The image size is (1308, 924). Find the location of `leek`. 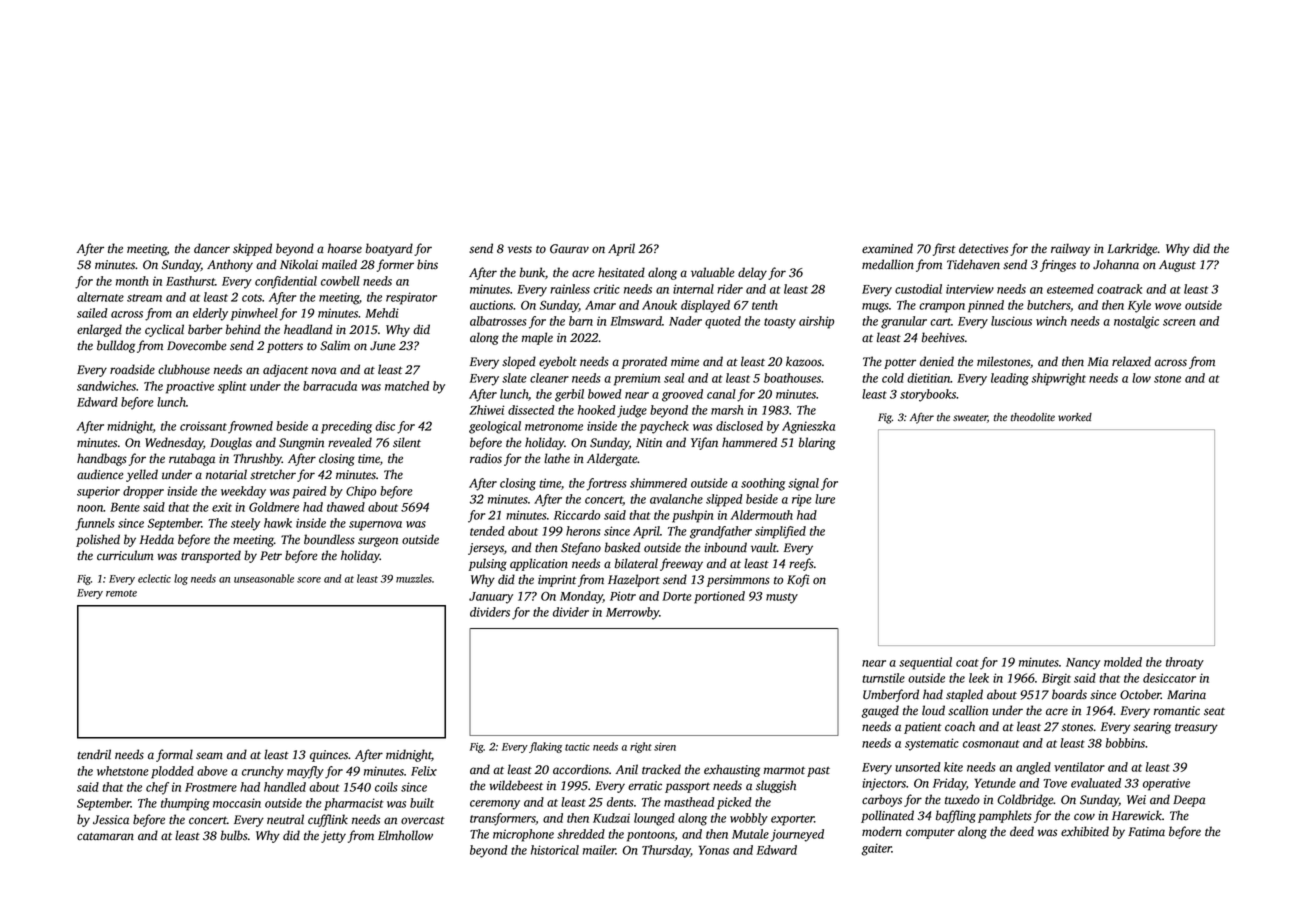

leek is located at coordinates (979, 678).
